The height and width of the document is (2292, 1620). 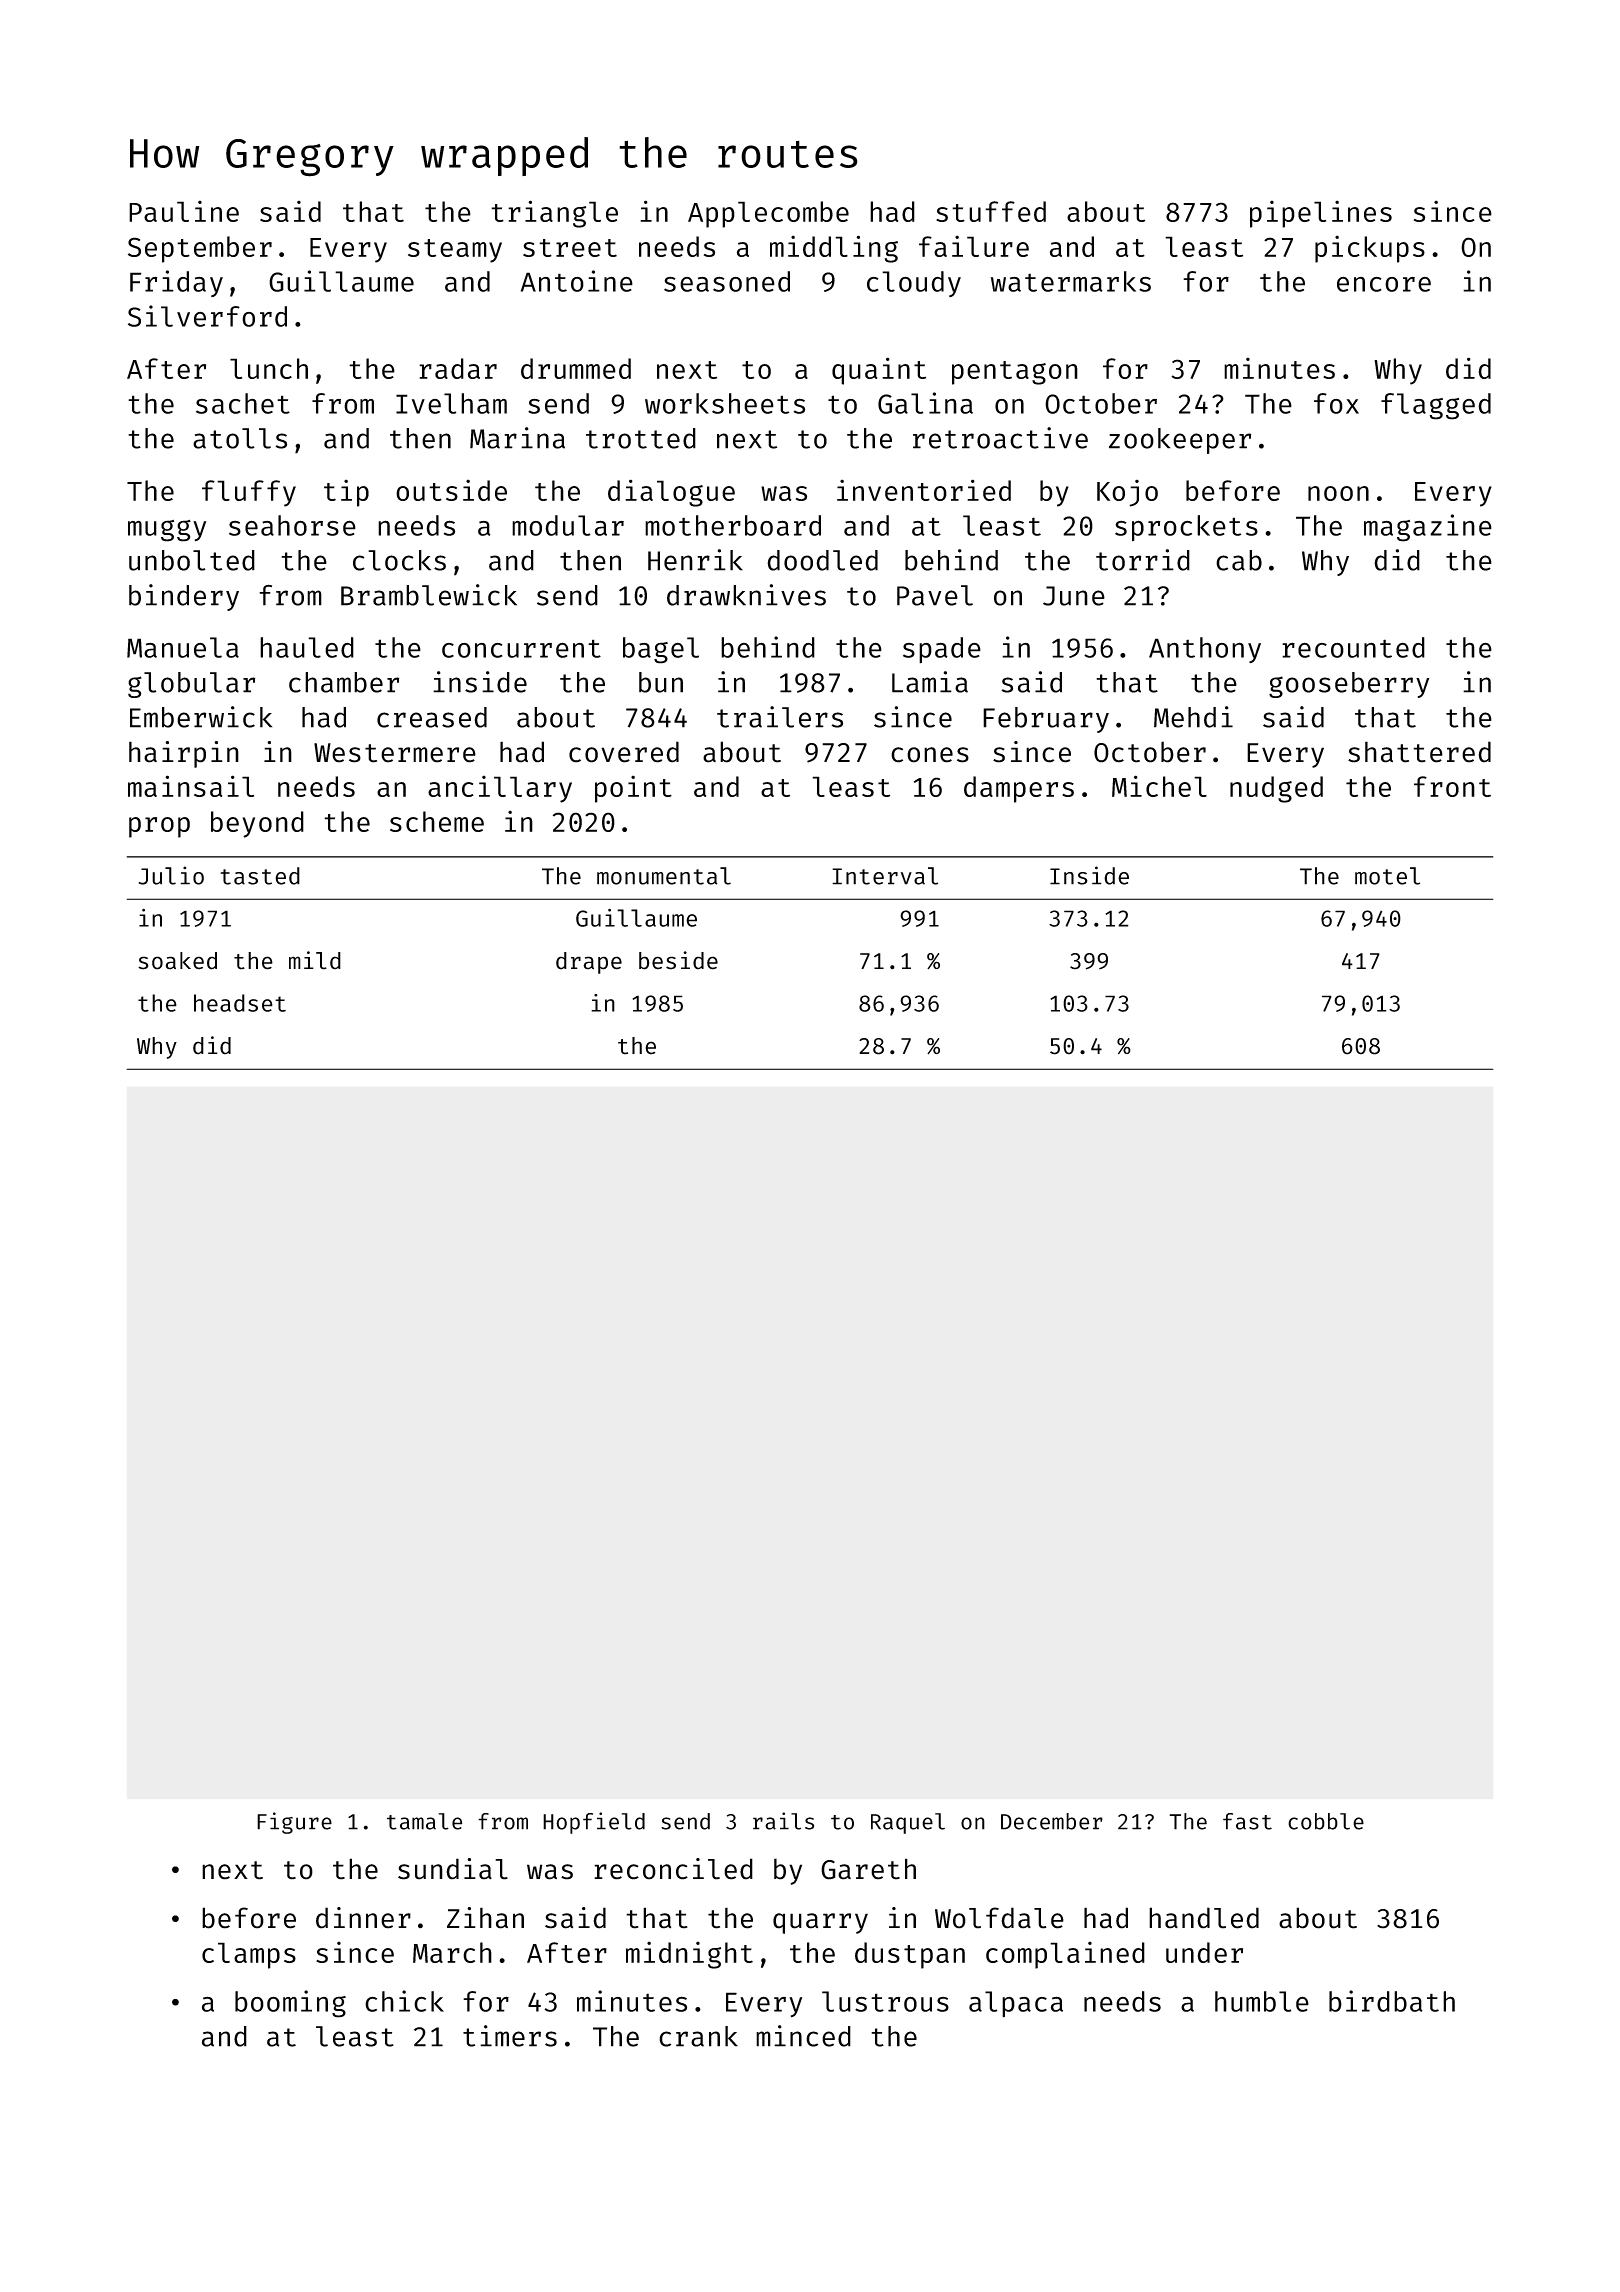 What do you see at coordinates (240, 1003) in the document?
I see `headset` at bounding box center [240, 1003].
